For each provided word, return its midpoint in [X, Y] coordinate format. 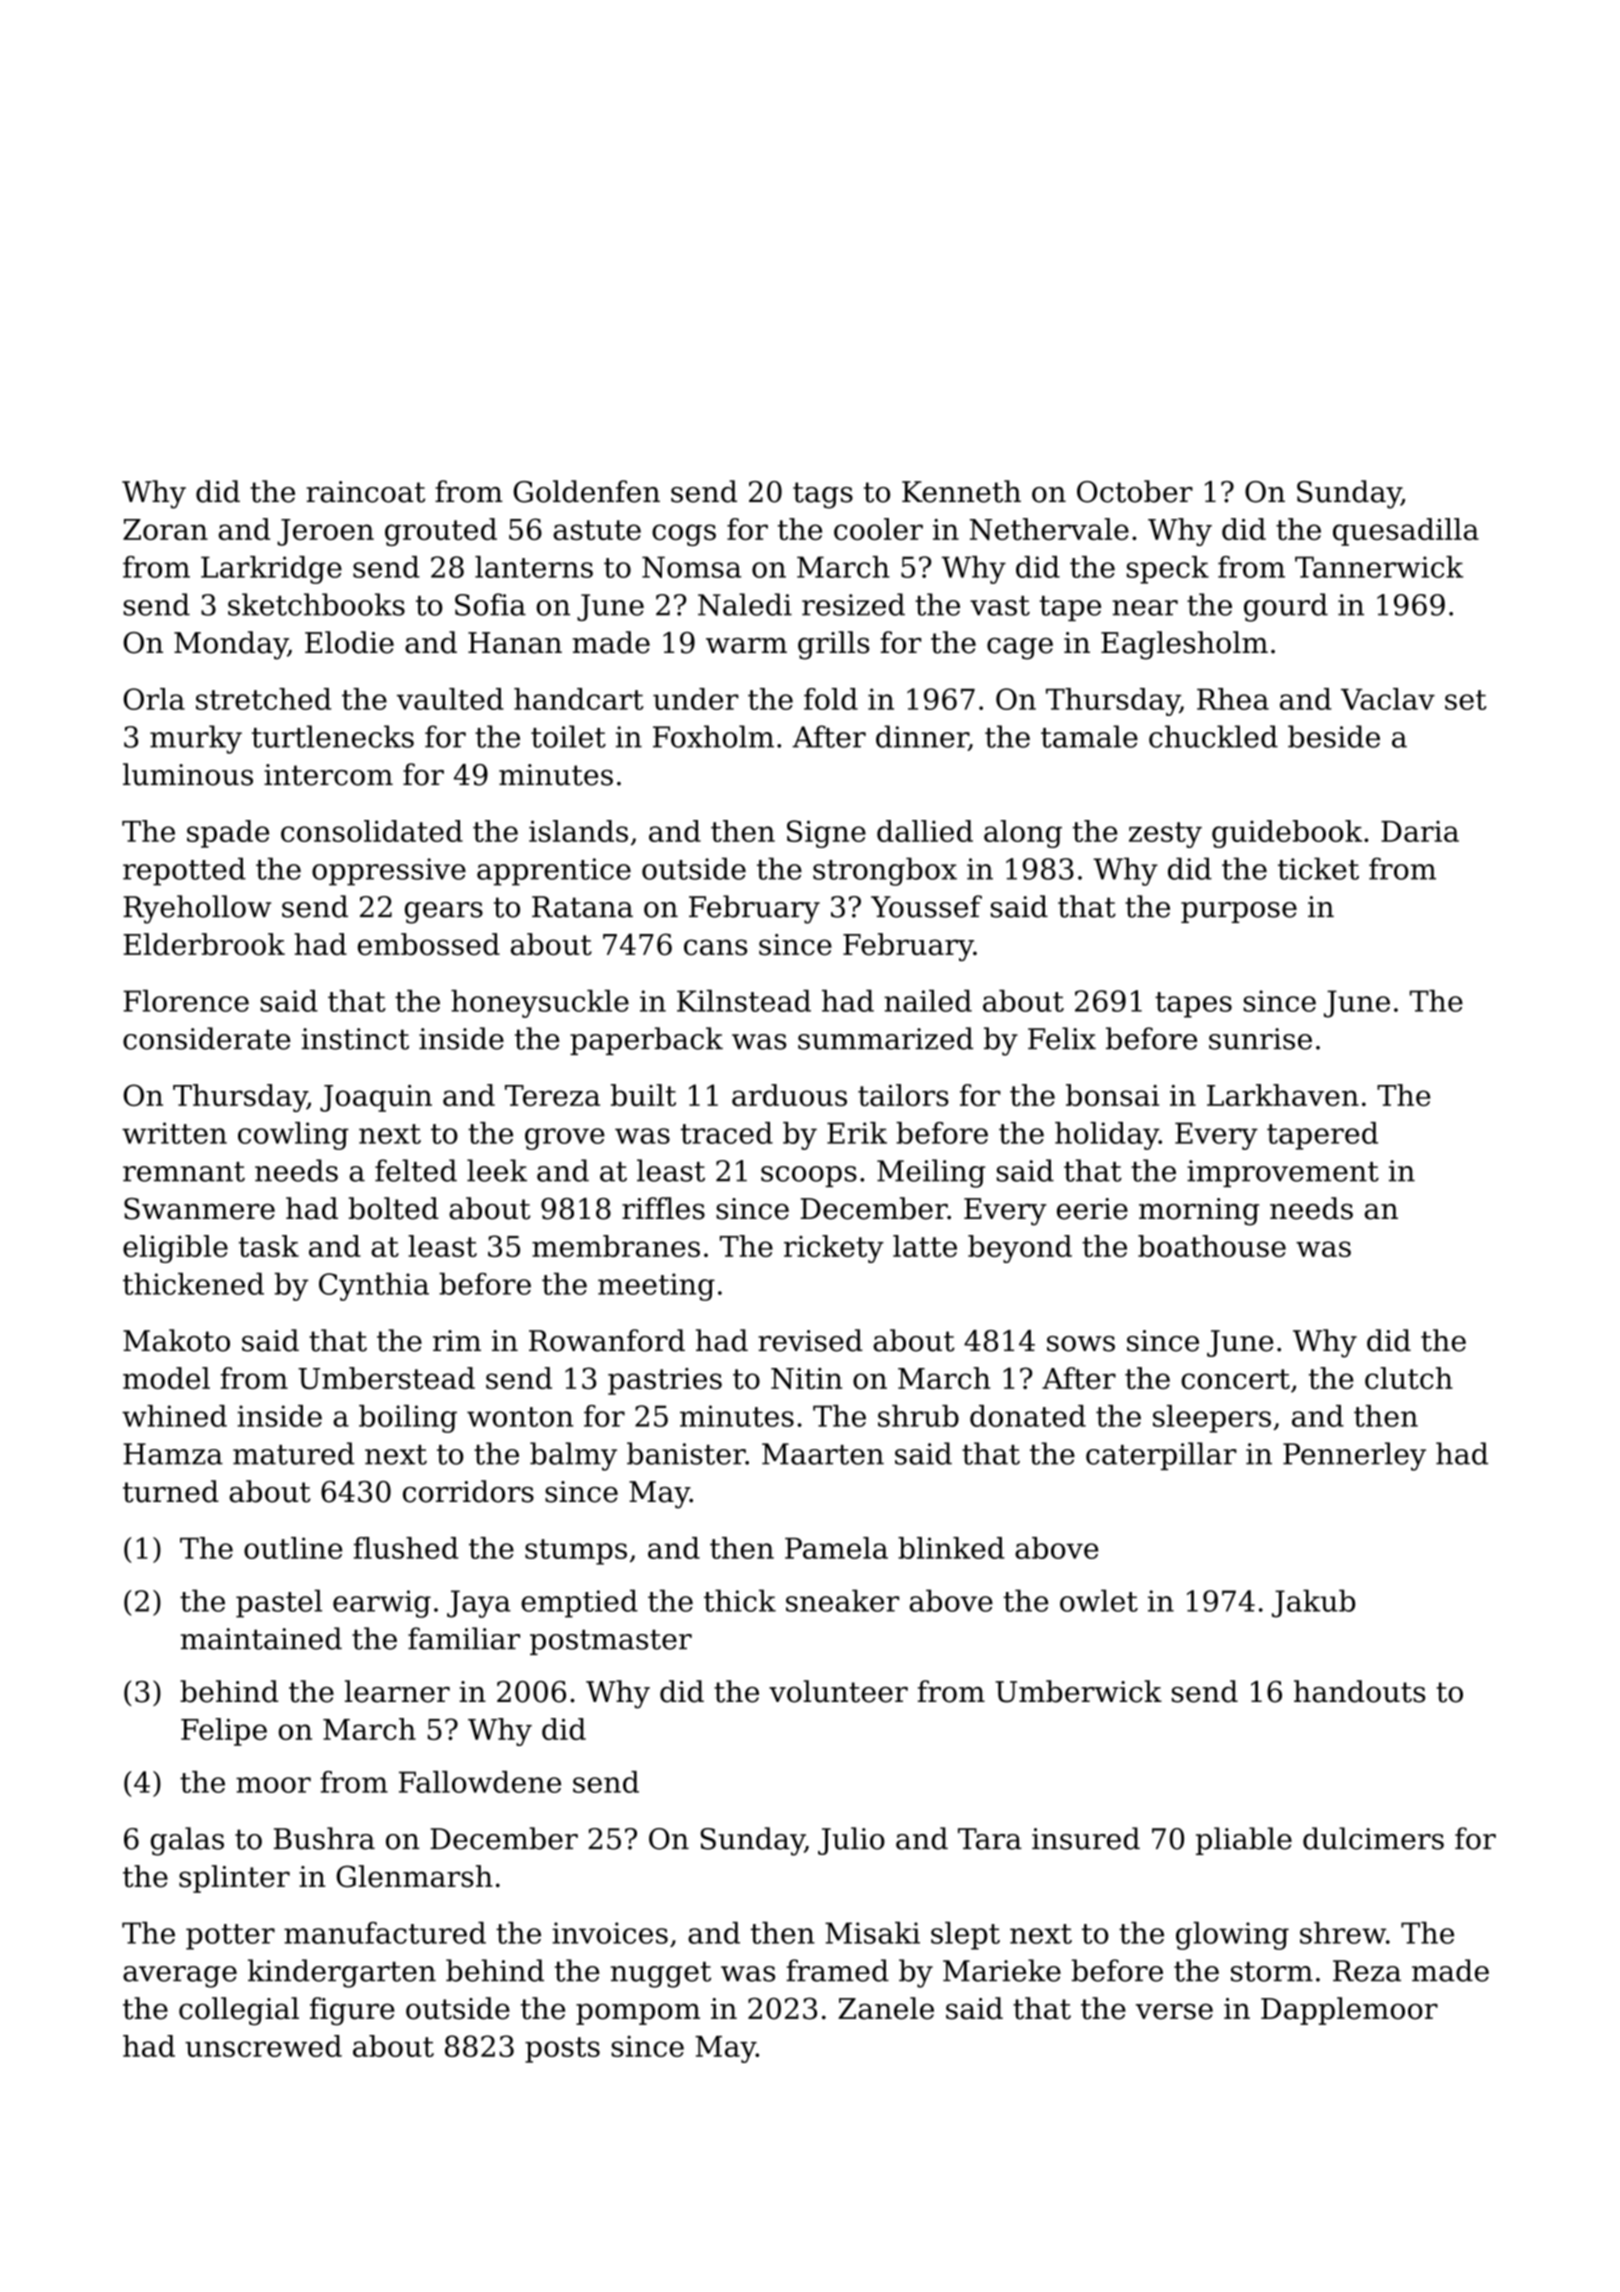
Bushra [324, 1838]
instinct [355, 1039]
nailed [928, 1001]
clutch [1409, 1378]
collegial [239, 2011]
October [1135, 491]
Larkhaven [1283, 1095]
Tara [990, 1839]
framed [837, 1970]
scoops [809, 1176]
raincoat [365, 492]
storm [1272, 1971]
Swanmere [199, 1209]
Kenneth [961, 491]
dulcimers [1373, 1838]
